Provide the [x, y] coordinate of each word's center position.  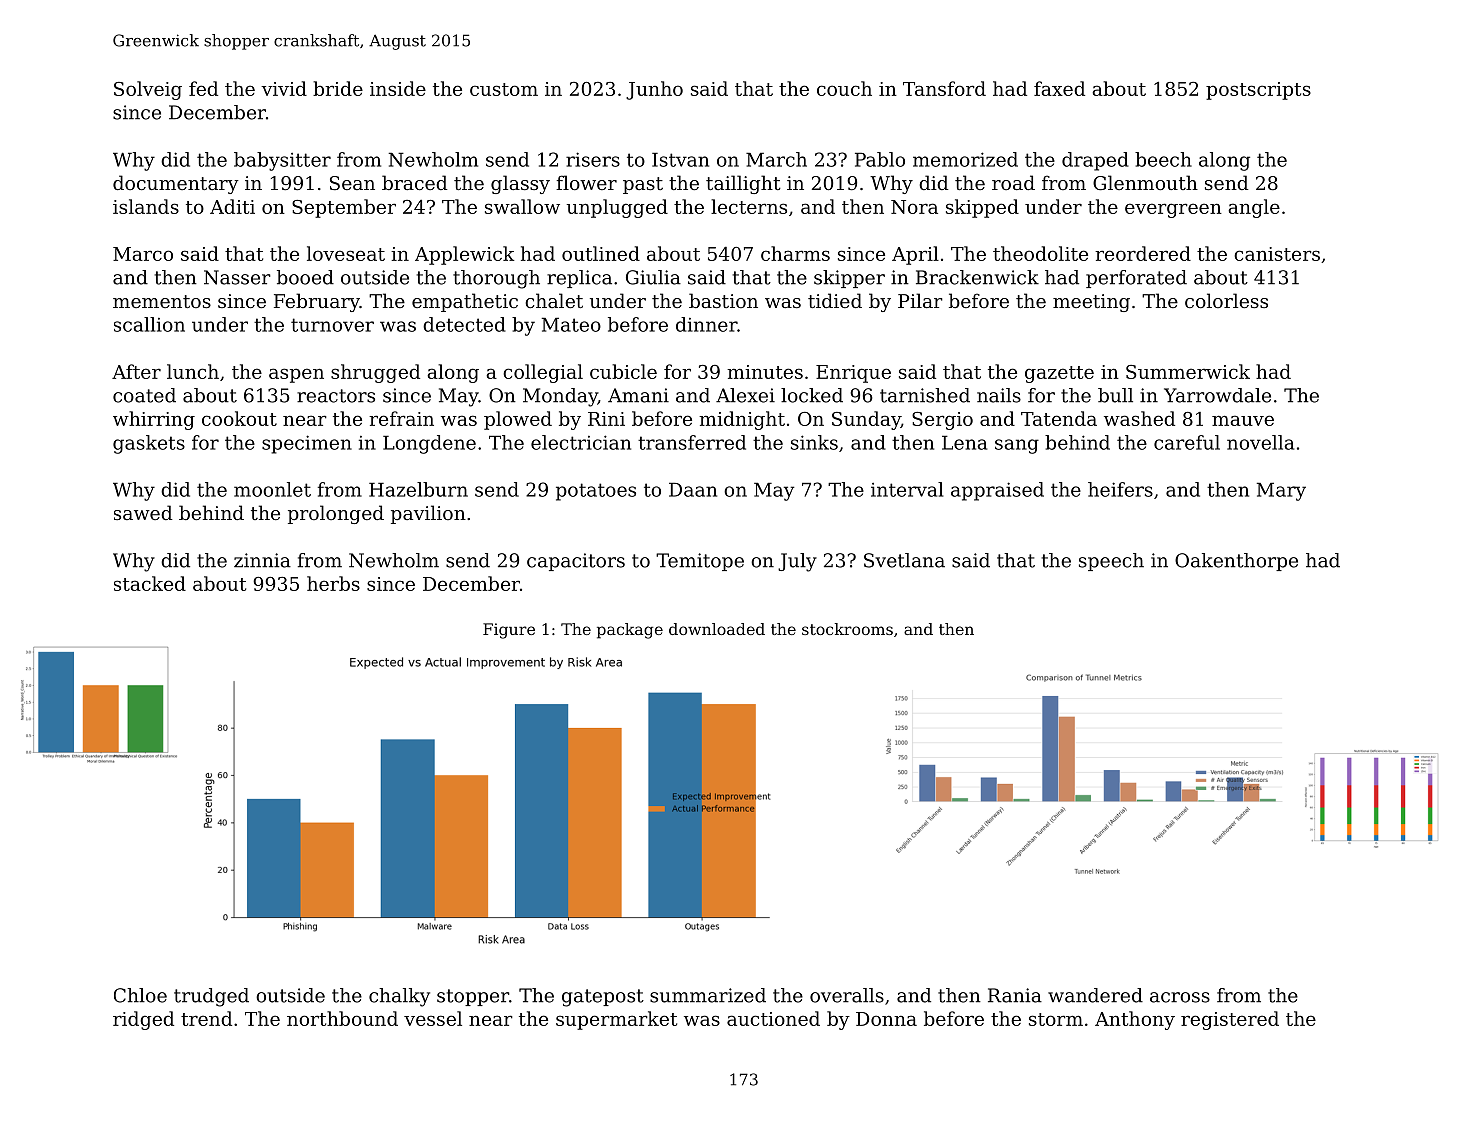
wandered [1095, 995]
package [630, 631]
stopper [473, 997]
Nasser [237, 277]
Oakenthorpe [1236, 562]
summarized [708, 995]
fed [203, 88]
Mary [1281, 491]
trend [206, 1018]
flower [586, 182]
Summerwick [1188, 371]
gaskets [149, 444]
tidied [835, 300]
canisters [1277, 254]
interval [907, 489]
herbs [333, 583]
